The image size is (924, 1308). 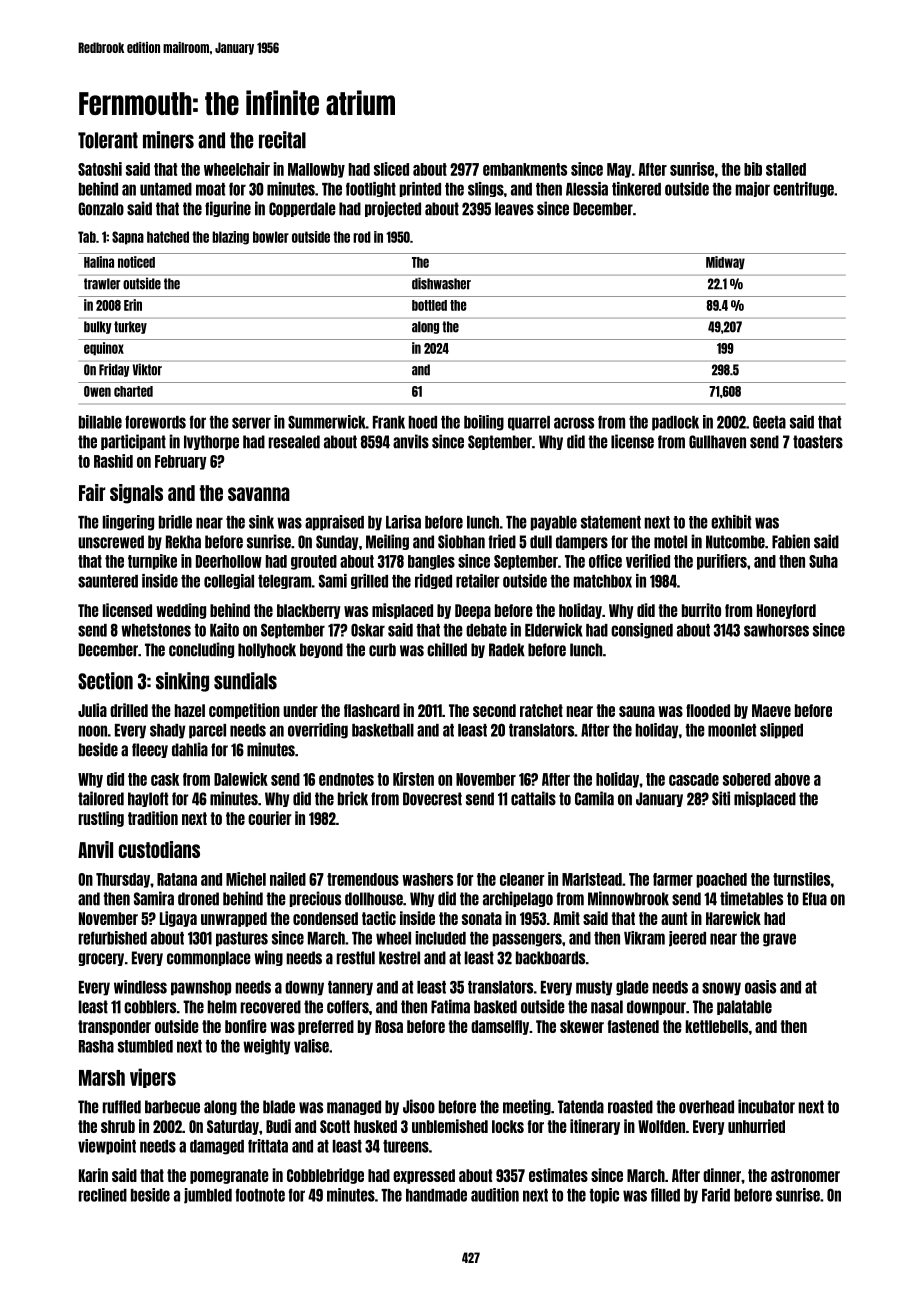 What do you see at coordinates (594, 798) in the document?
I see `Camila` at bounding box center [594, 798].
